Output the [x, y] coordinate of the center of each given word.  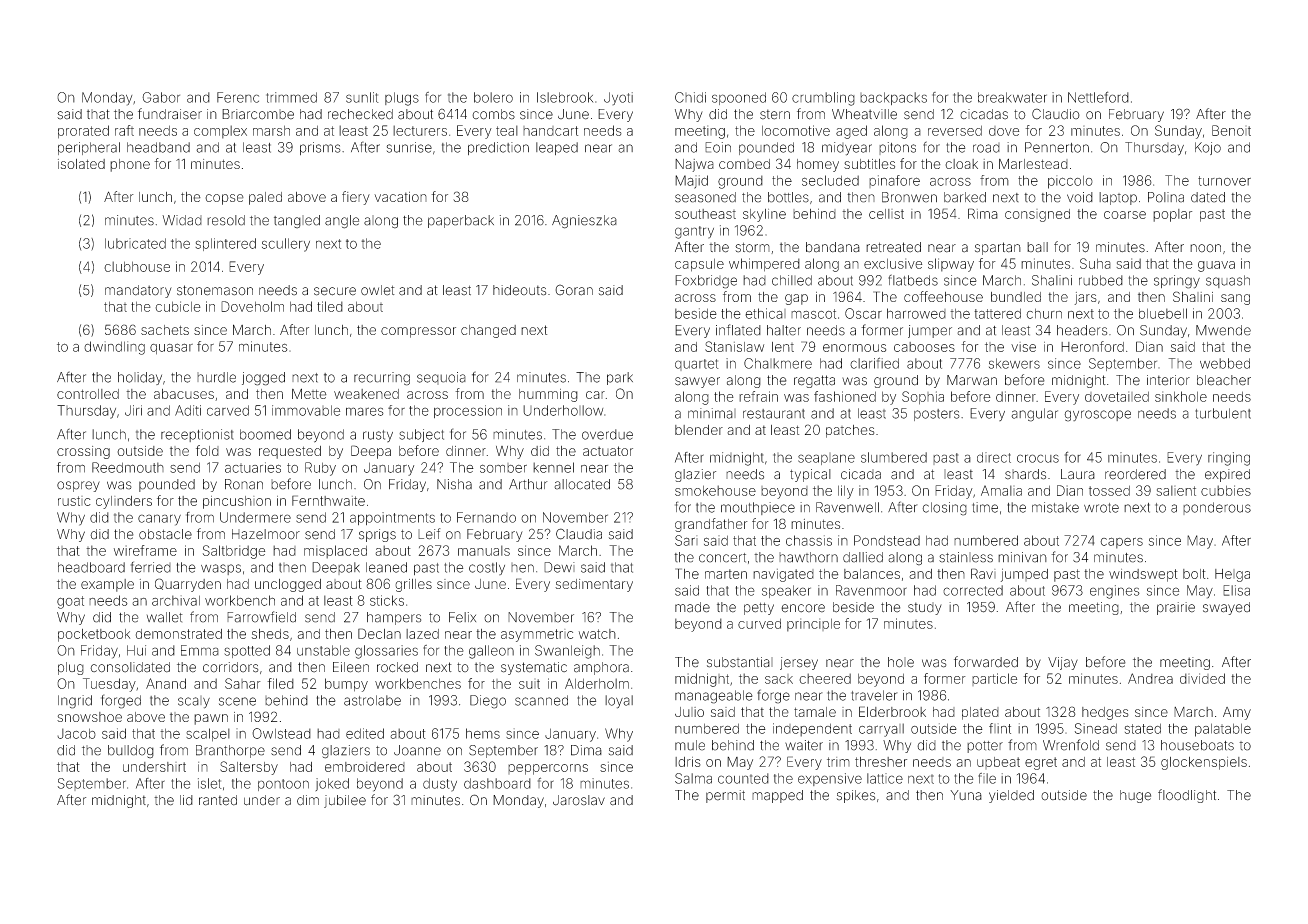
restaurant [774, 414]
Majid [691, 182]
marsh [271, 130]
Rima [983, 213]
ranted [218, 800]
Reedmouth [128, 467]
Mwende [1223, 330]
